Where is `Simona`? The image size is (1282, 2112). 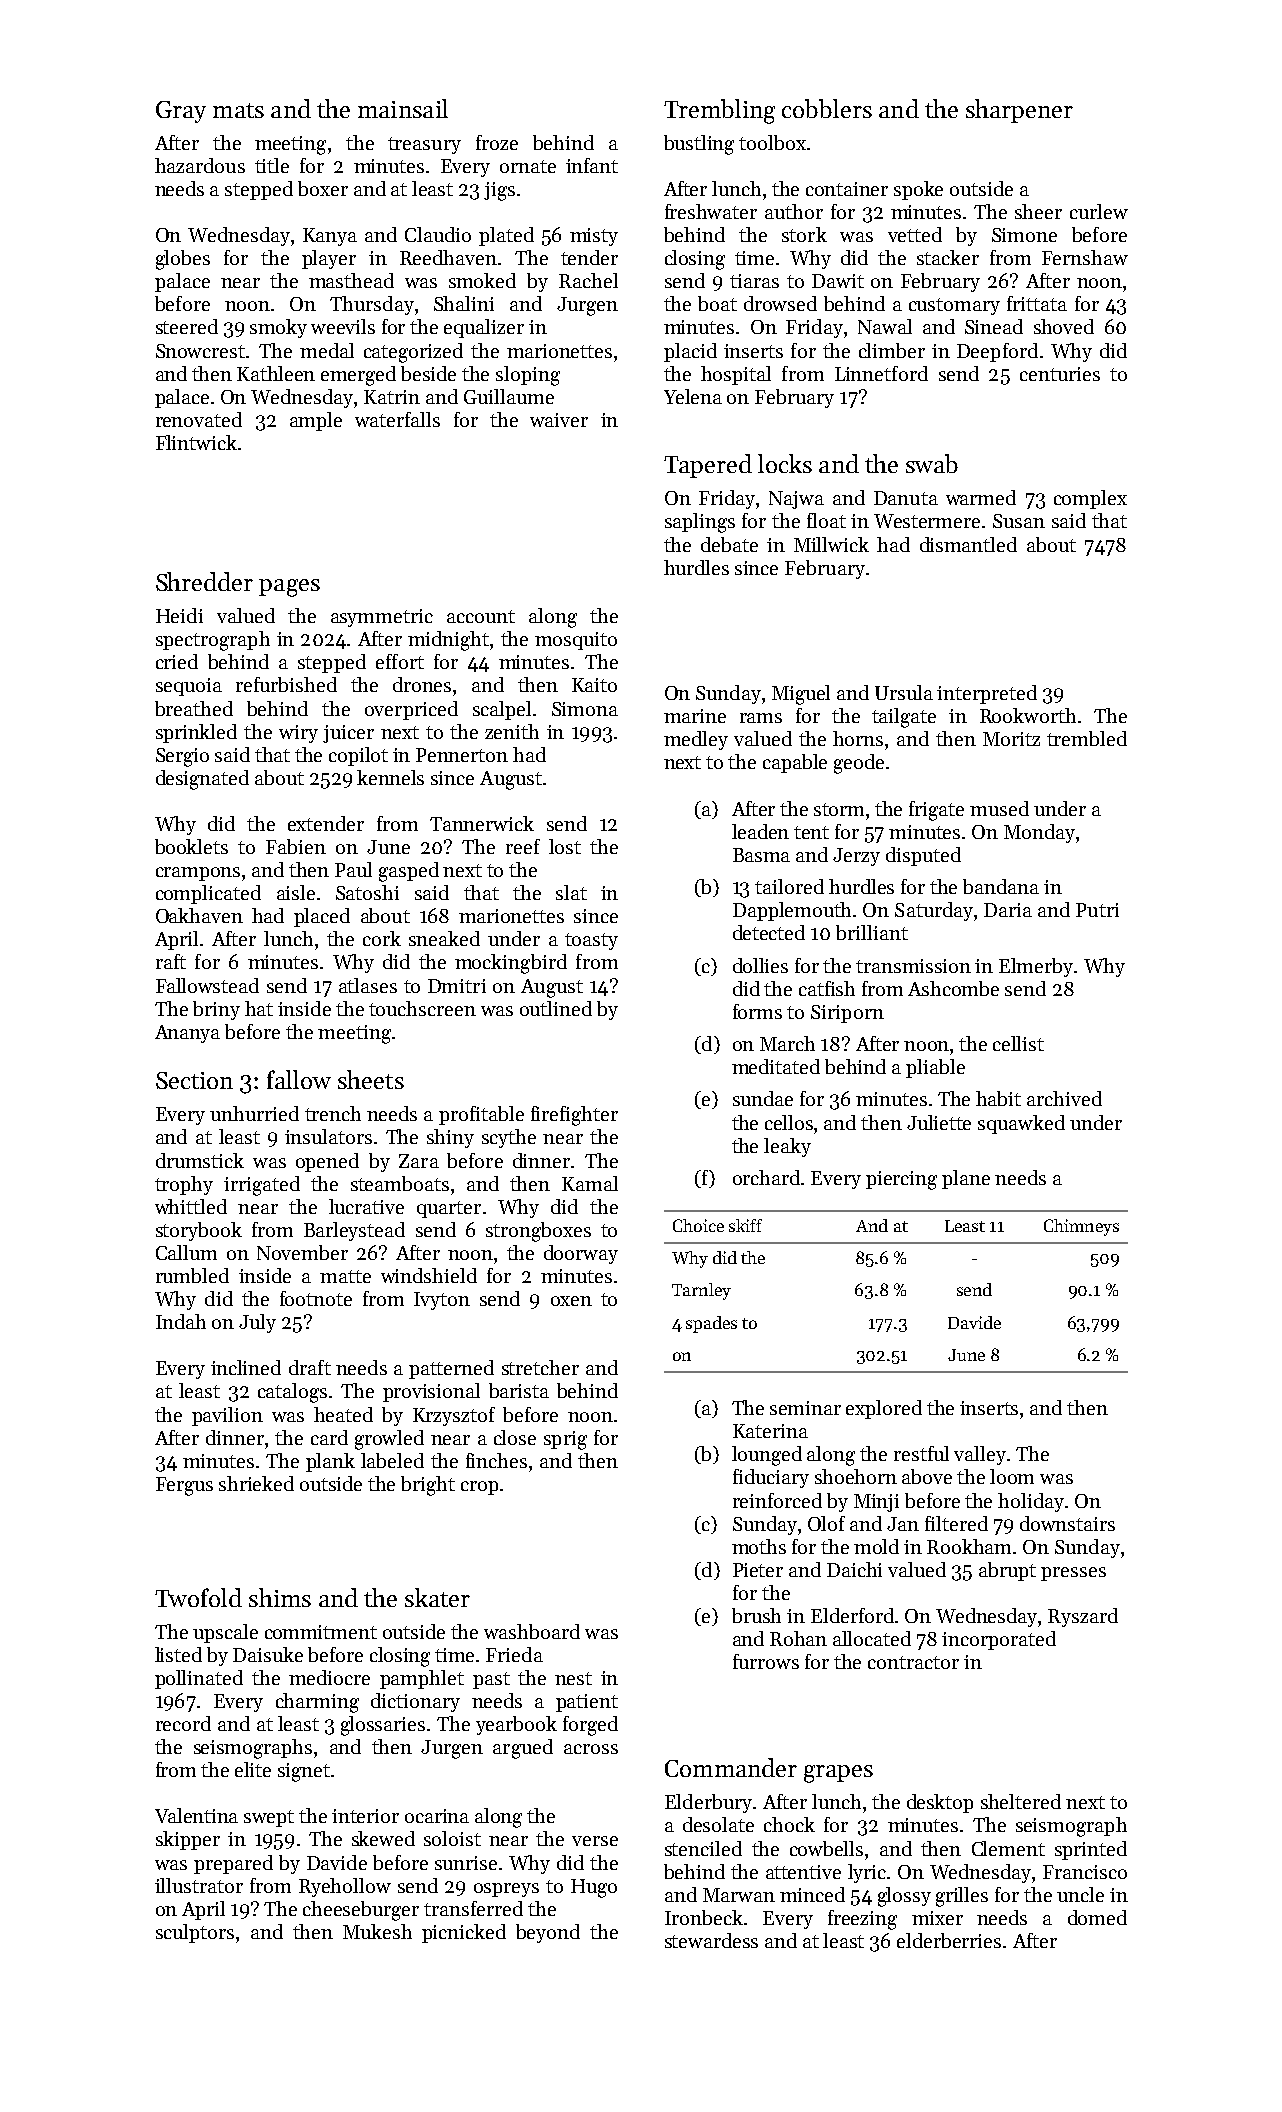
Simona is located at coordinates (585, 709).
